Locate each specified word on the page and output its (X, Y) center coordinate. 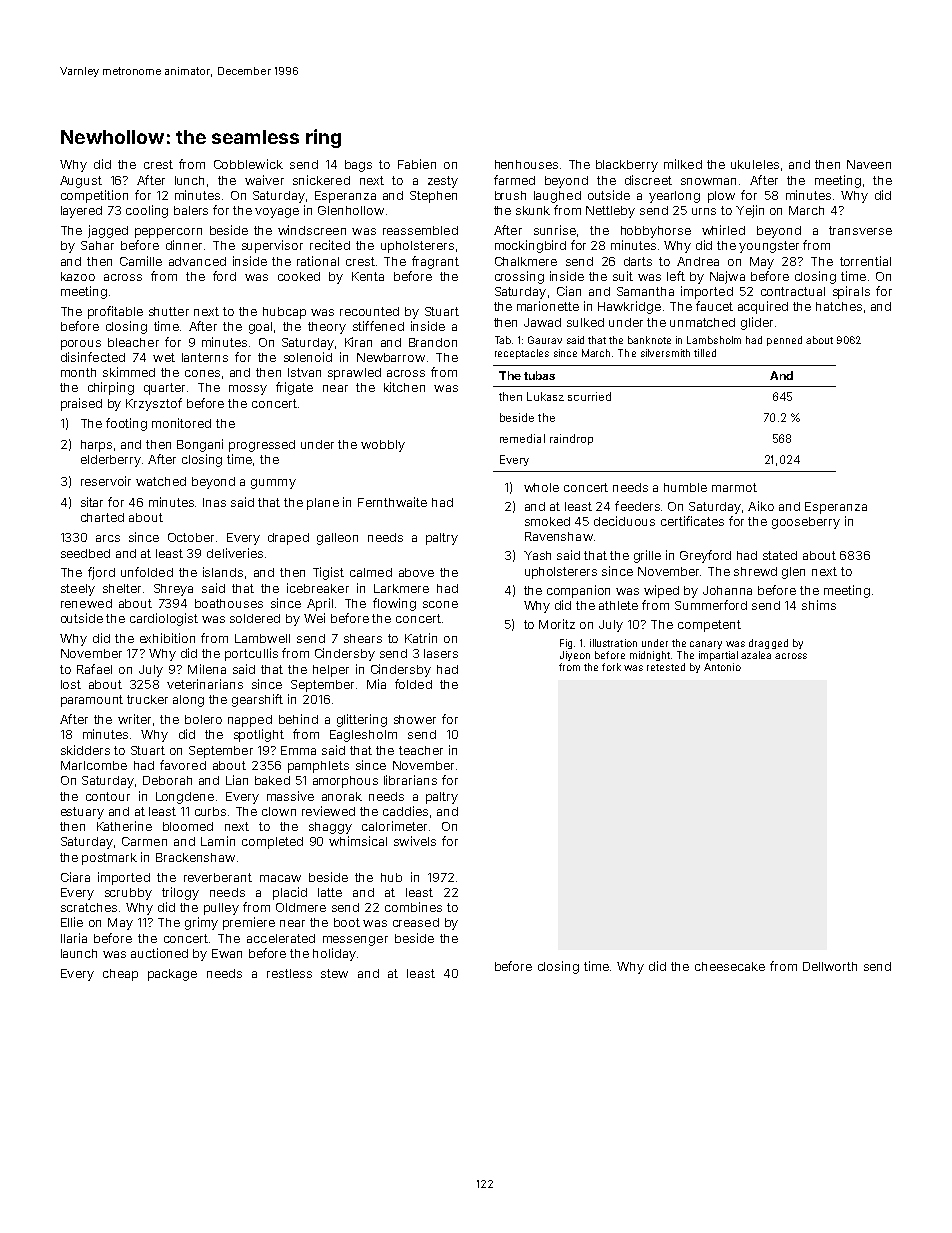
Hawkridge (629, 307)
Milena (207, 669)
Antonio (722, 667)
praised (81, 404)
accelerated (281, 938)
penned (784, 341)
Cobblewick (248, 164)
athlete (618, 605)
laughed (557, 197)
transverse (860, 230)
